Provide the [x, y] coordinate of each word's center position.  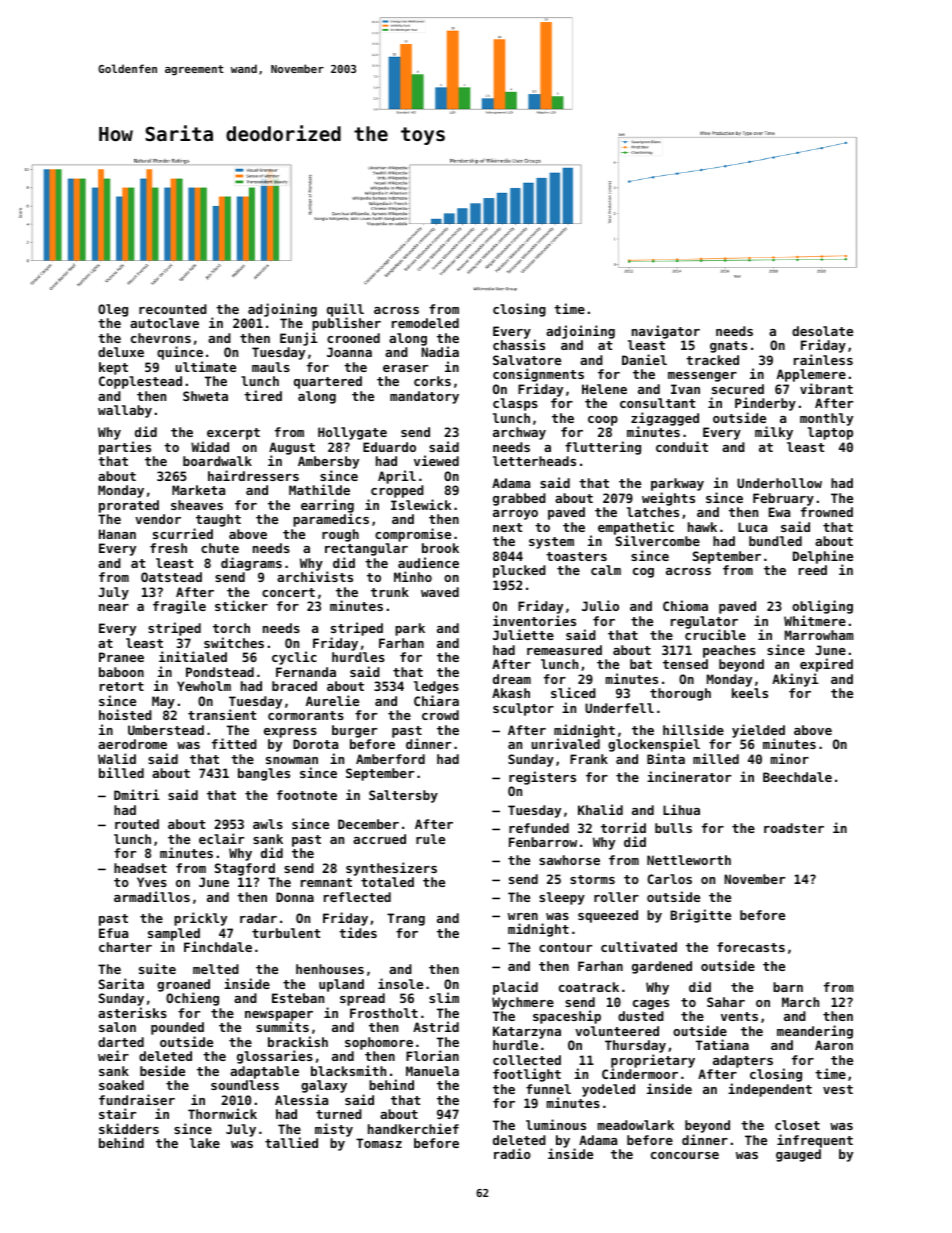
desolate [822, 331]
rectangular [366, 549]
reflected [357, 897]
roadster [794, 828]
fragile [179, 607]
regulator [704, 623]
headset [140, 868]
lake [205, 1143]
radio [512, 1153]
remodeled [425, 323]
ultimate [205, 366]
